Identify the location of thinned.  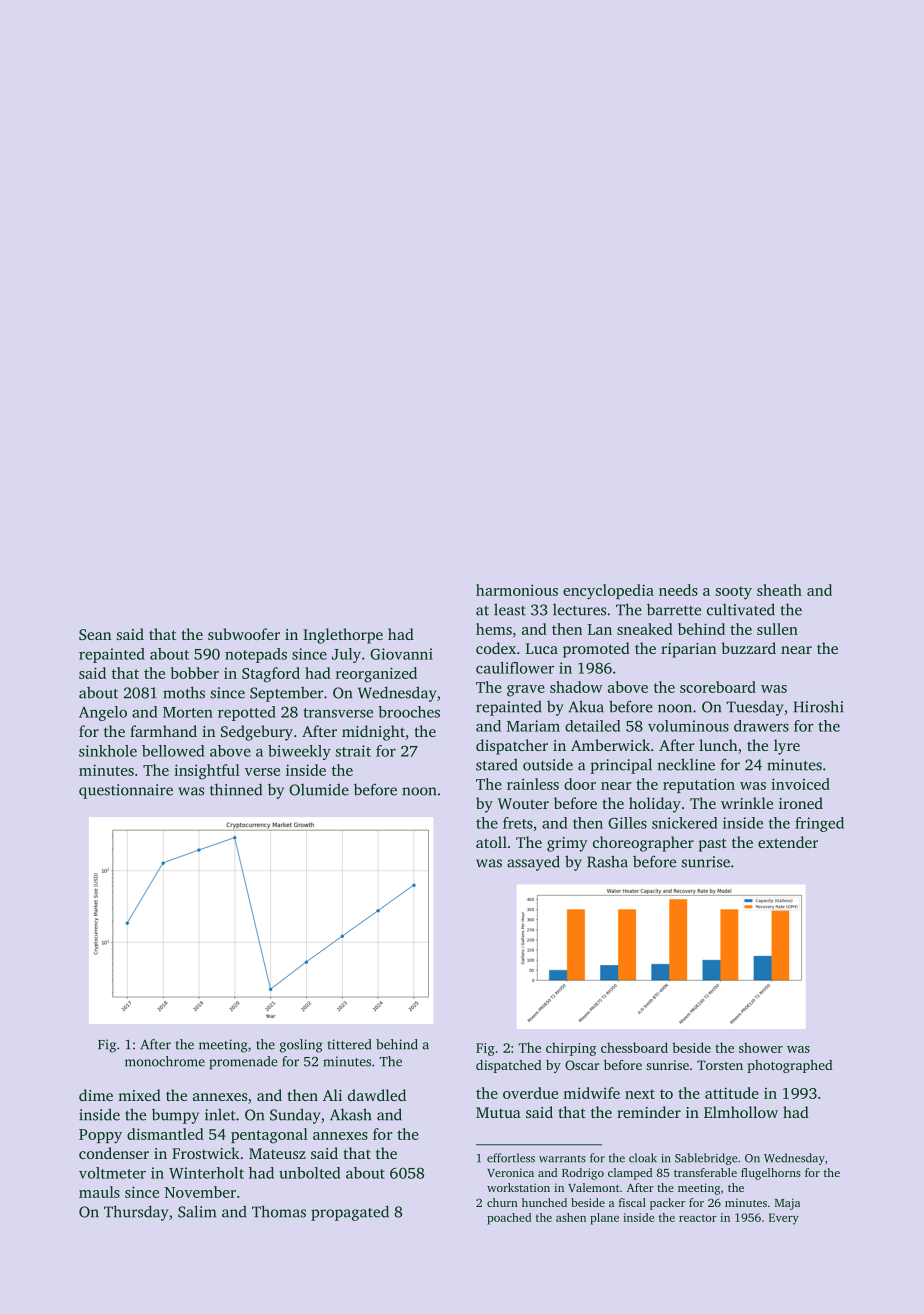
(236, 789).
